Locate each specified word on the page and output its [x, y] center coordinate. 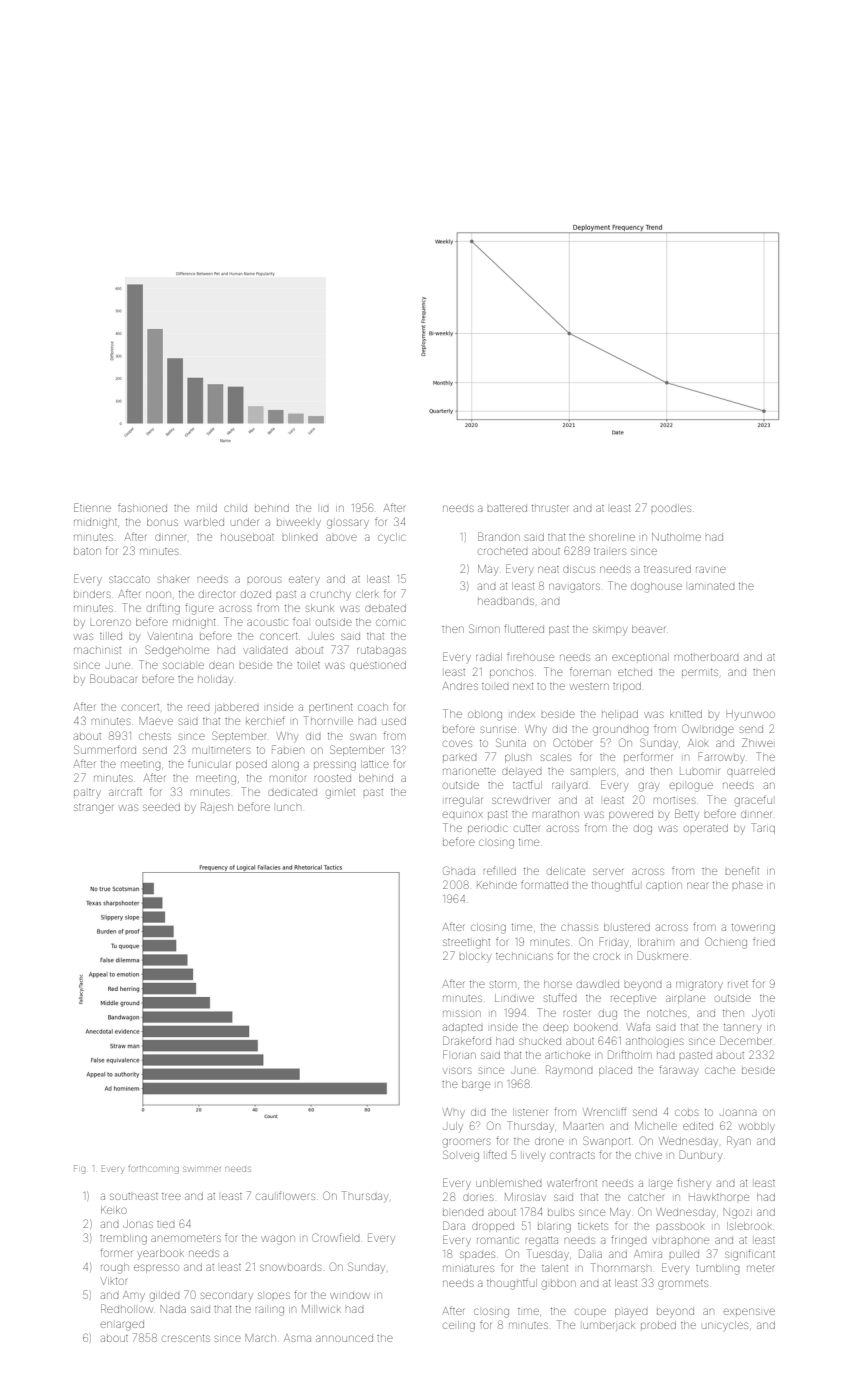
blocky [475, 957]
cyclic [392, 537]
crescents [186, 1338]
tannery [742, 1029]
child [235, 508]
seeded [161, 807]
